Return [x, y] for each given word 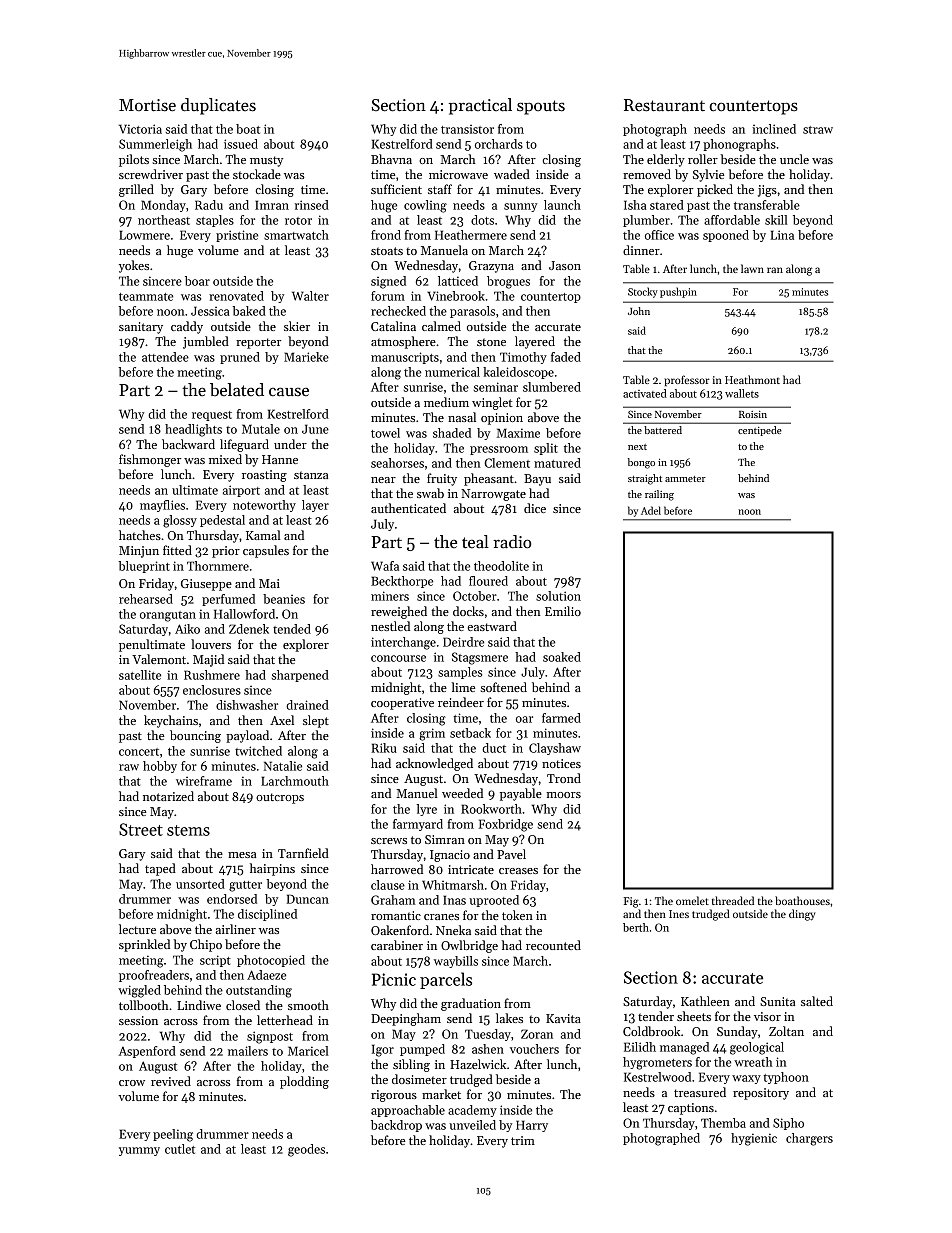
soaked [562, 657]
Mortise [147, 105]
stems [188, 830]
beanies [284, 599]
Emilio [563, 611]
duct [494, 748]
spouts [541, 107]
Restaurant [664, 105]
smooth [308, 1005]
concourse [398, 658]
